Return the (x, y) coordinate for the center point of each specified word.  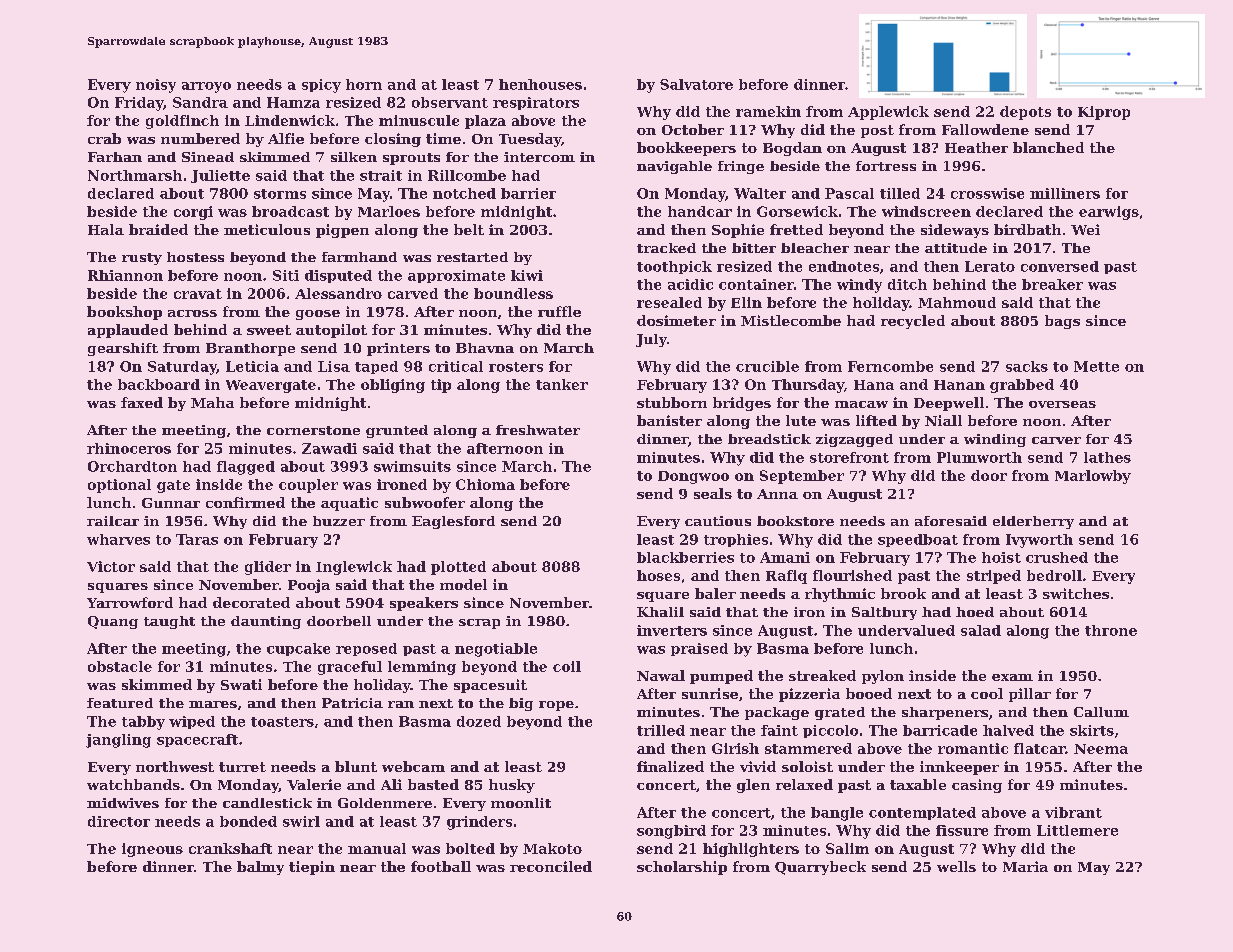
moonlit (521, 803)
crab (104, 138)
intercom (539, 157)
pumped (721, 677)
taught (169, 622)
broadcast (290, 211)
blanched (1048, 147)
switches (1076, 593)
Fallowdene (985, 129)
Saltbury (884, 613)
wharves (118, 539)
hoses (658, 575)
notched (464, 193)
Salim (847, 848)
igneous (152, 850)
